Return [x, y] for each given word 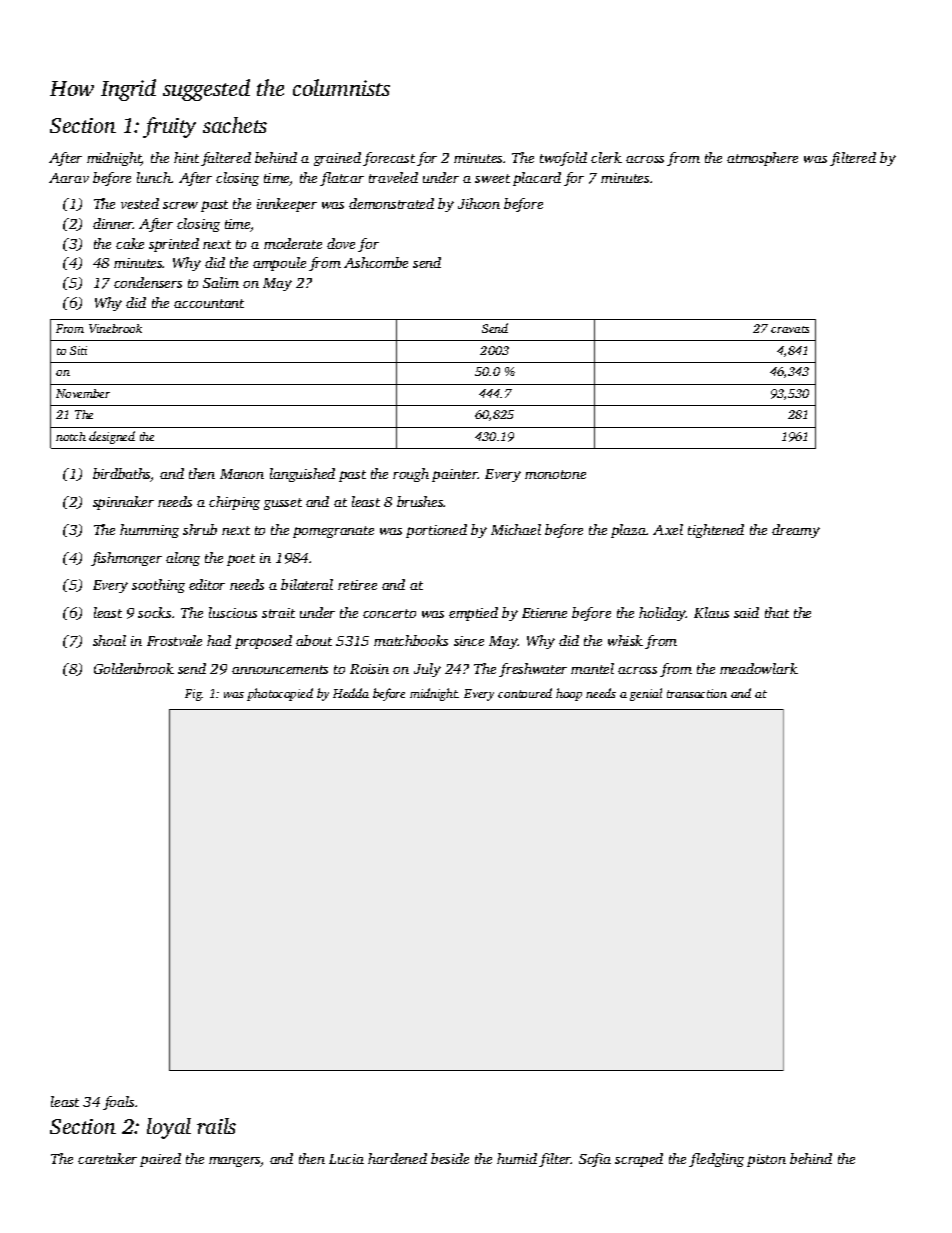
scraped [639, 1160]
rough [411, 475]
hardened [397, 1158]
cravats [790, 329]
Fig [193, 695]
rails [216, 1126]
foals [118, 1103]
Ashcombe [376, 262]
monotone [555, 474]
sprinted [174, 245]
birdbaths [122, 475]
